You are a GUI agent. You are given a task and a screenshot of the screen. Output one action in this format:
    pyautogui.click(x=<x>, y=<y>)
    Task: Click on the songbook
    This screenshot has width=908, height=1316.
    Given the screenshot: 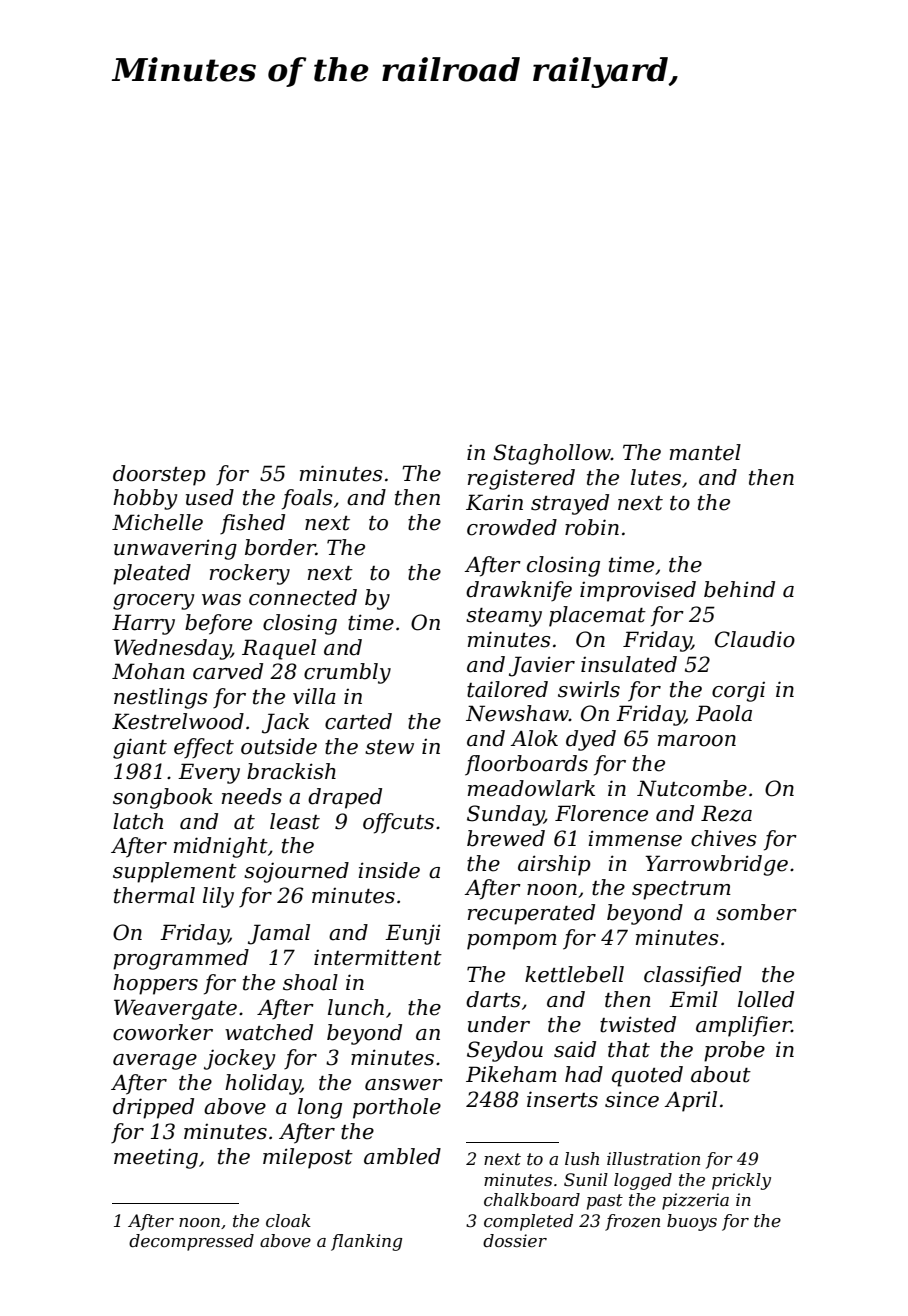 What is the action you would take?
    pyautogui.click(x=163, y=798)
